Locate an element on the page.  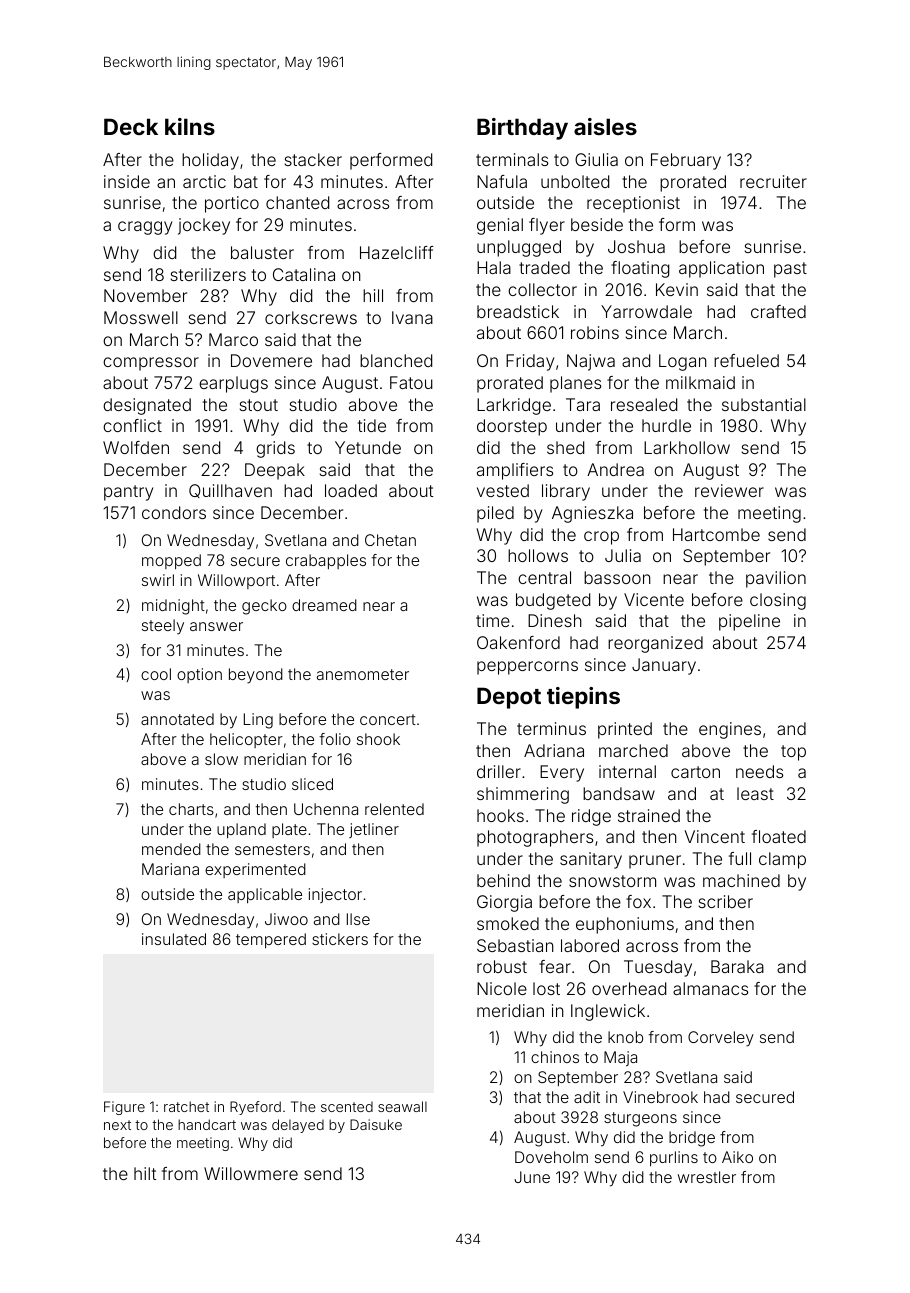
delayed is located at coordinates (298, 1126).
